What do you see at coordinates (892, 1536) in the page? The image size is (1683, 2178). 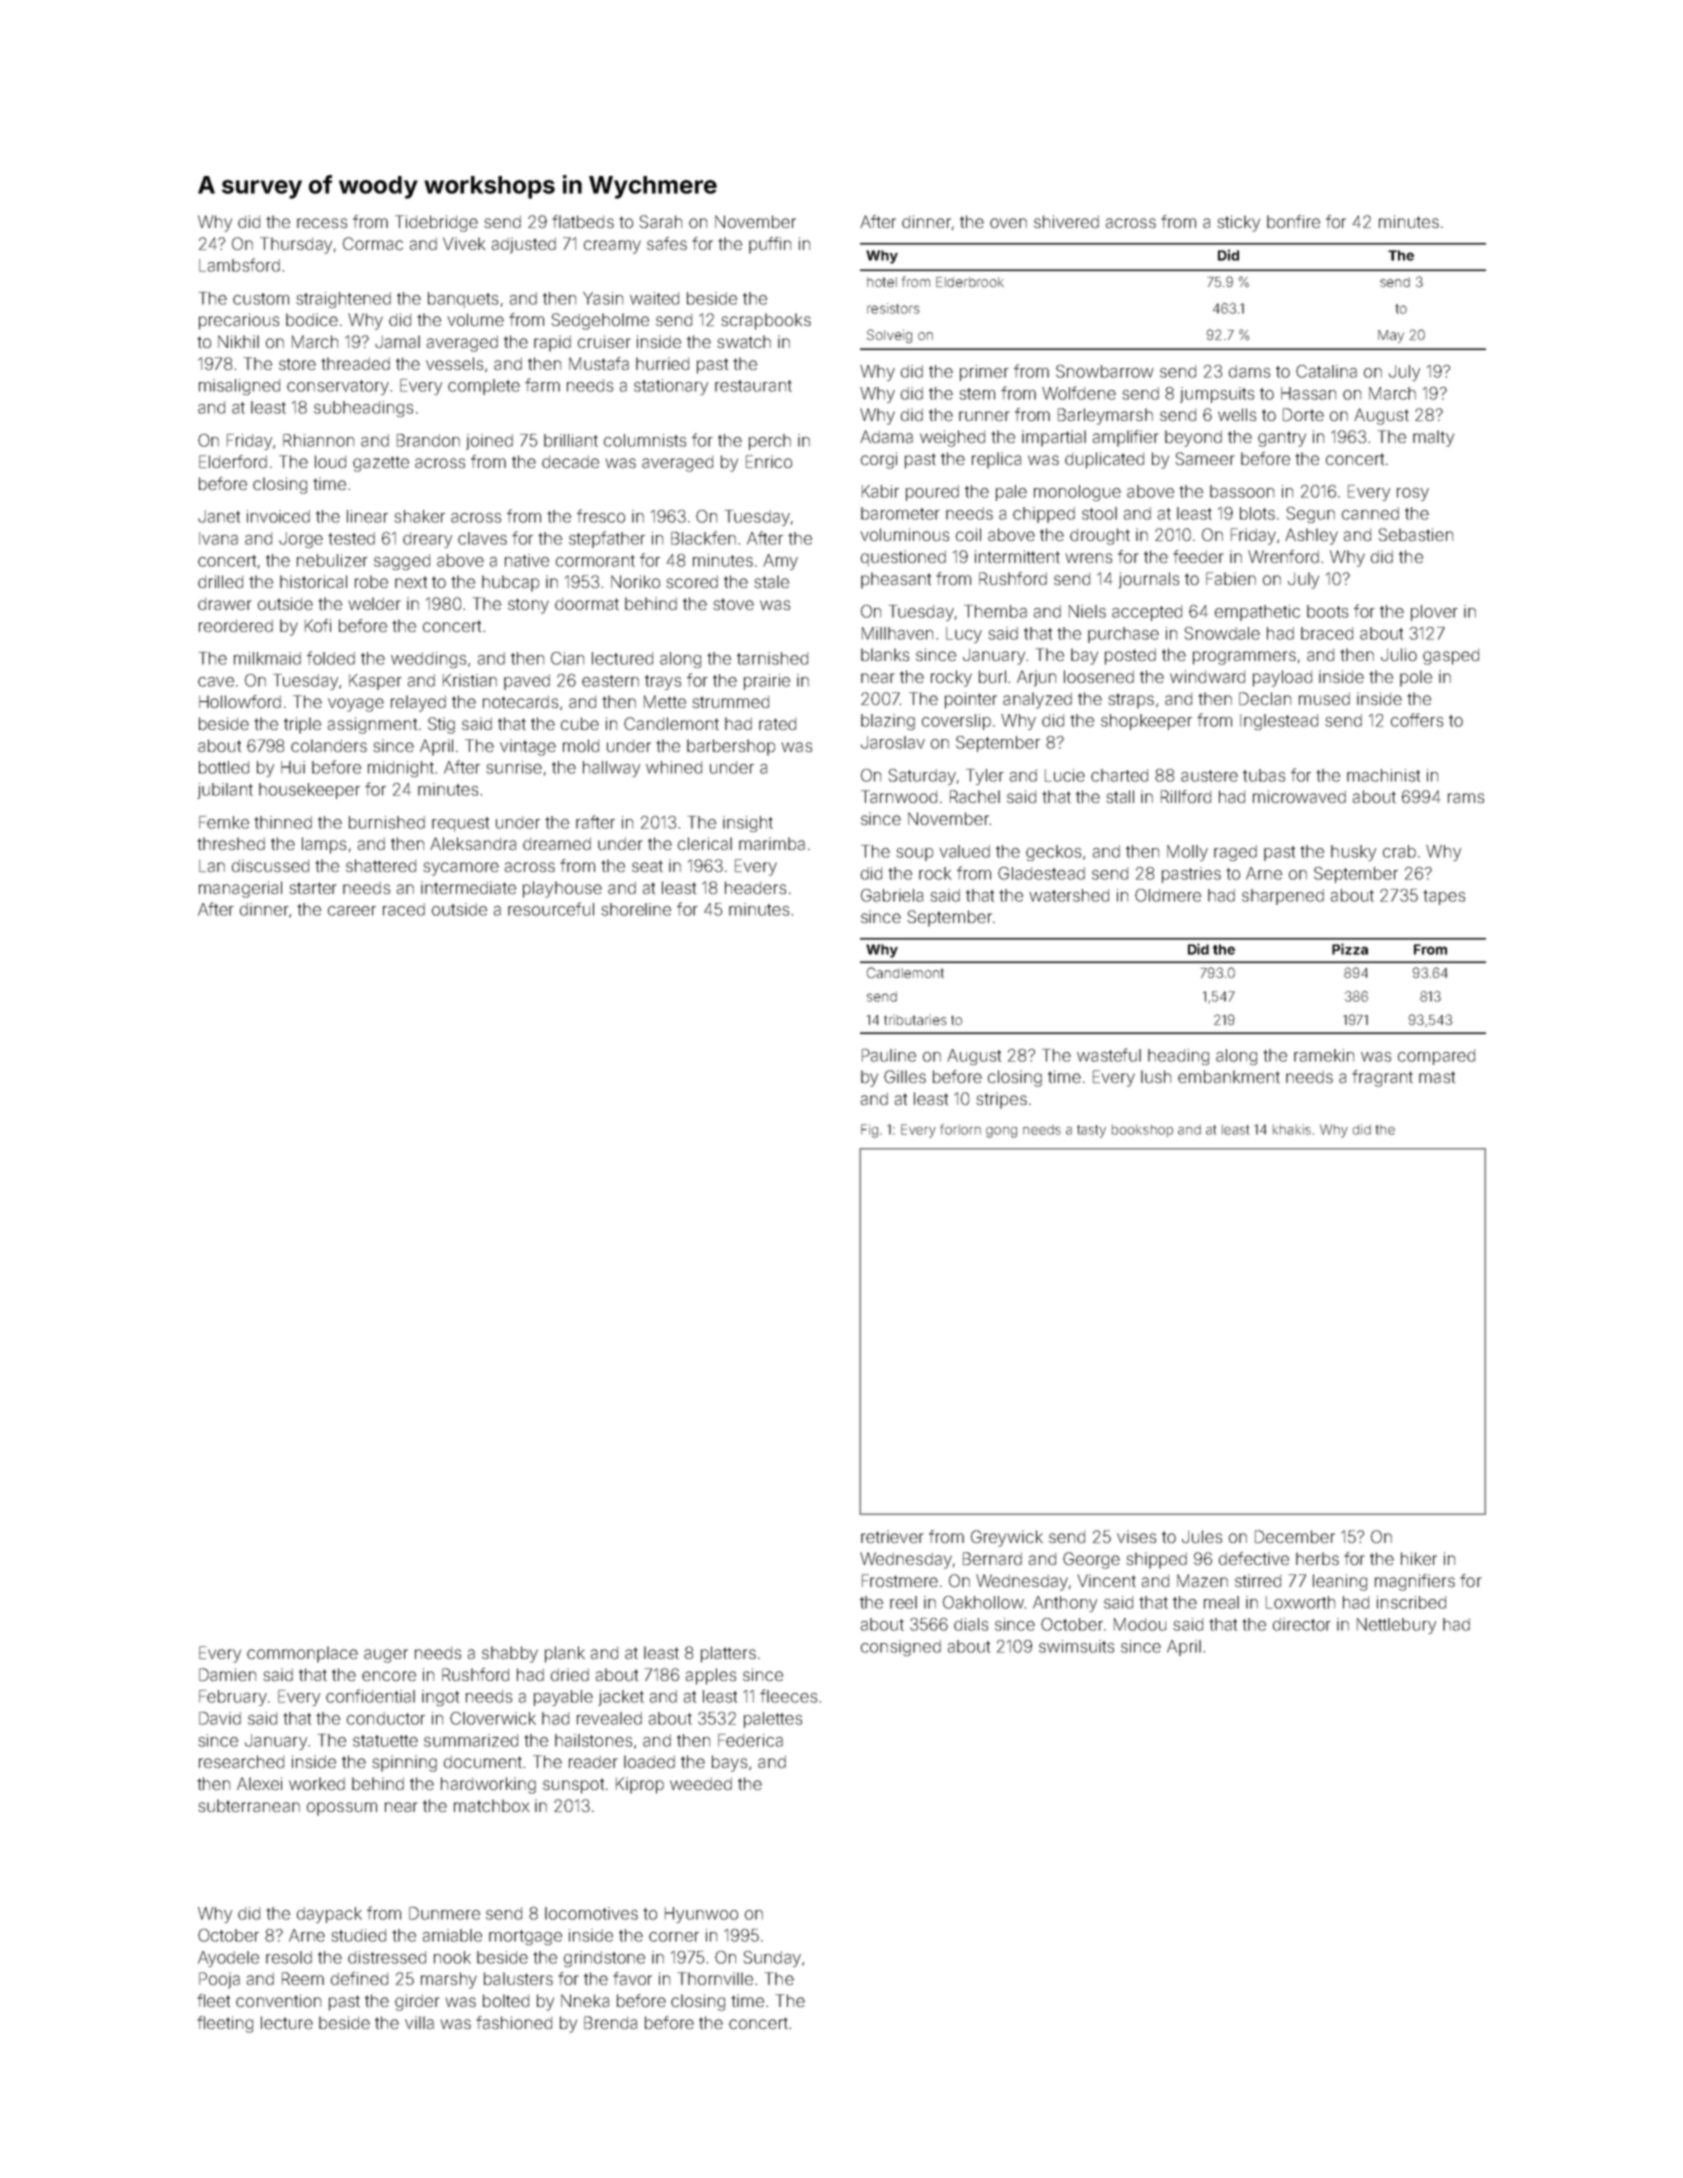 I see `retriever` at bounding box center [892, 1536].
